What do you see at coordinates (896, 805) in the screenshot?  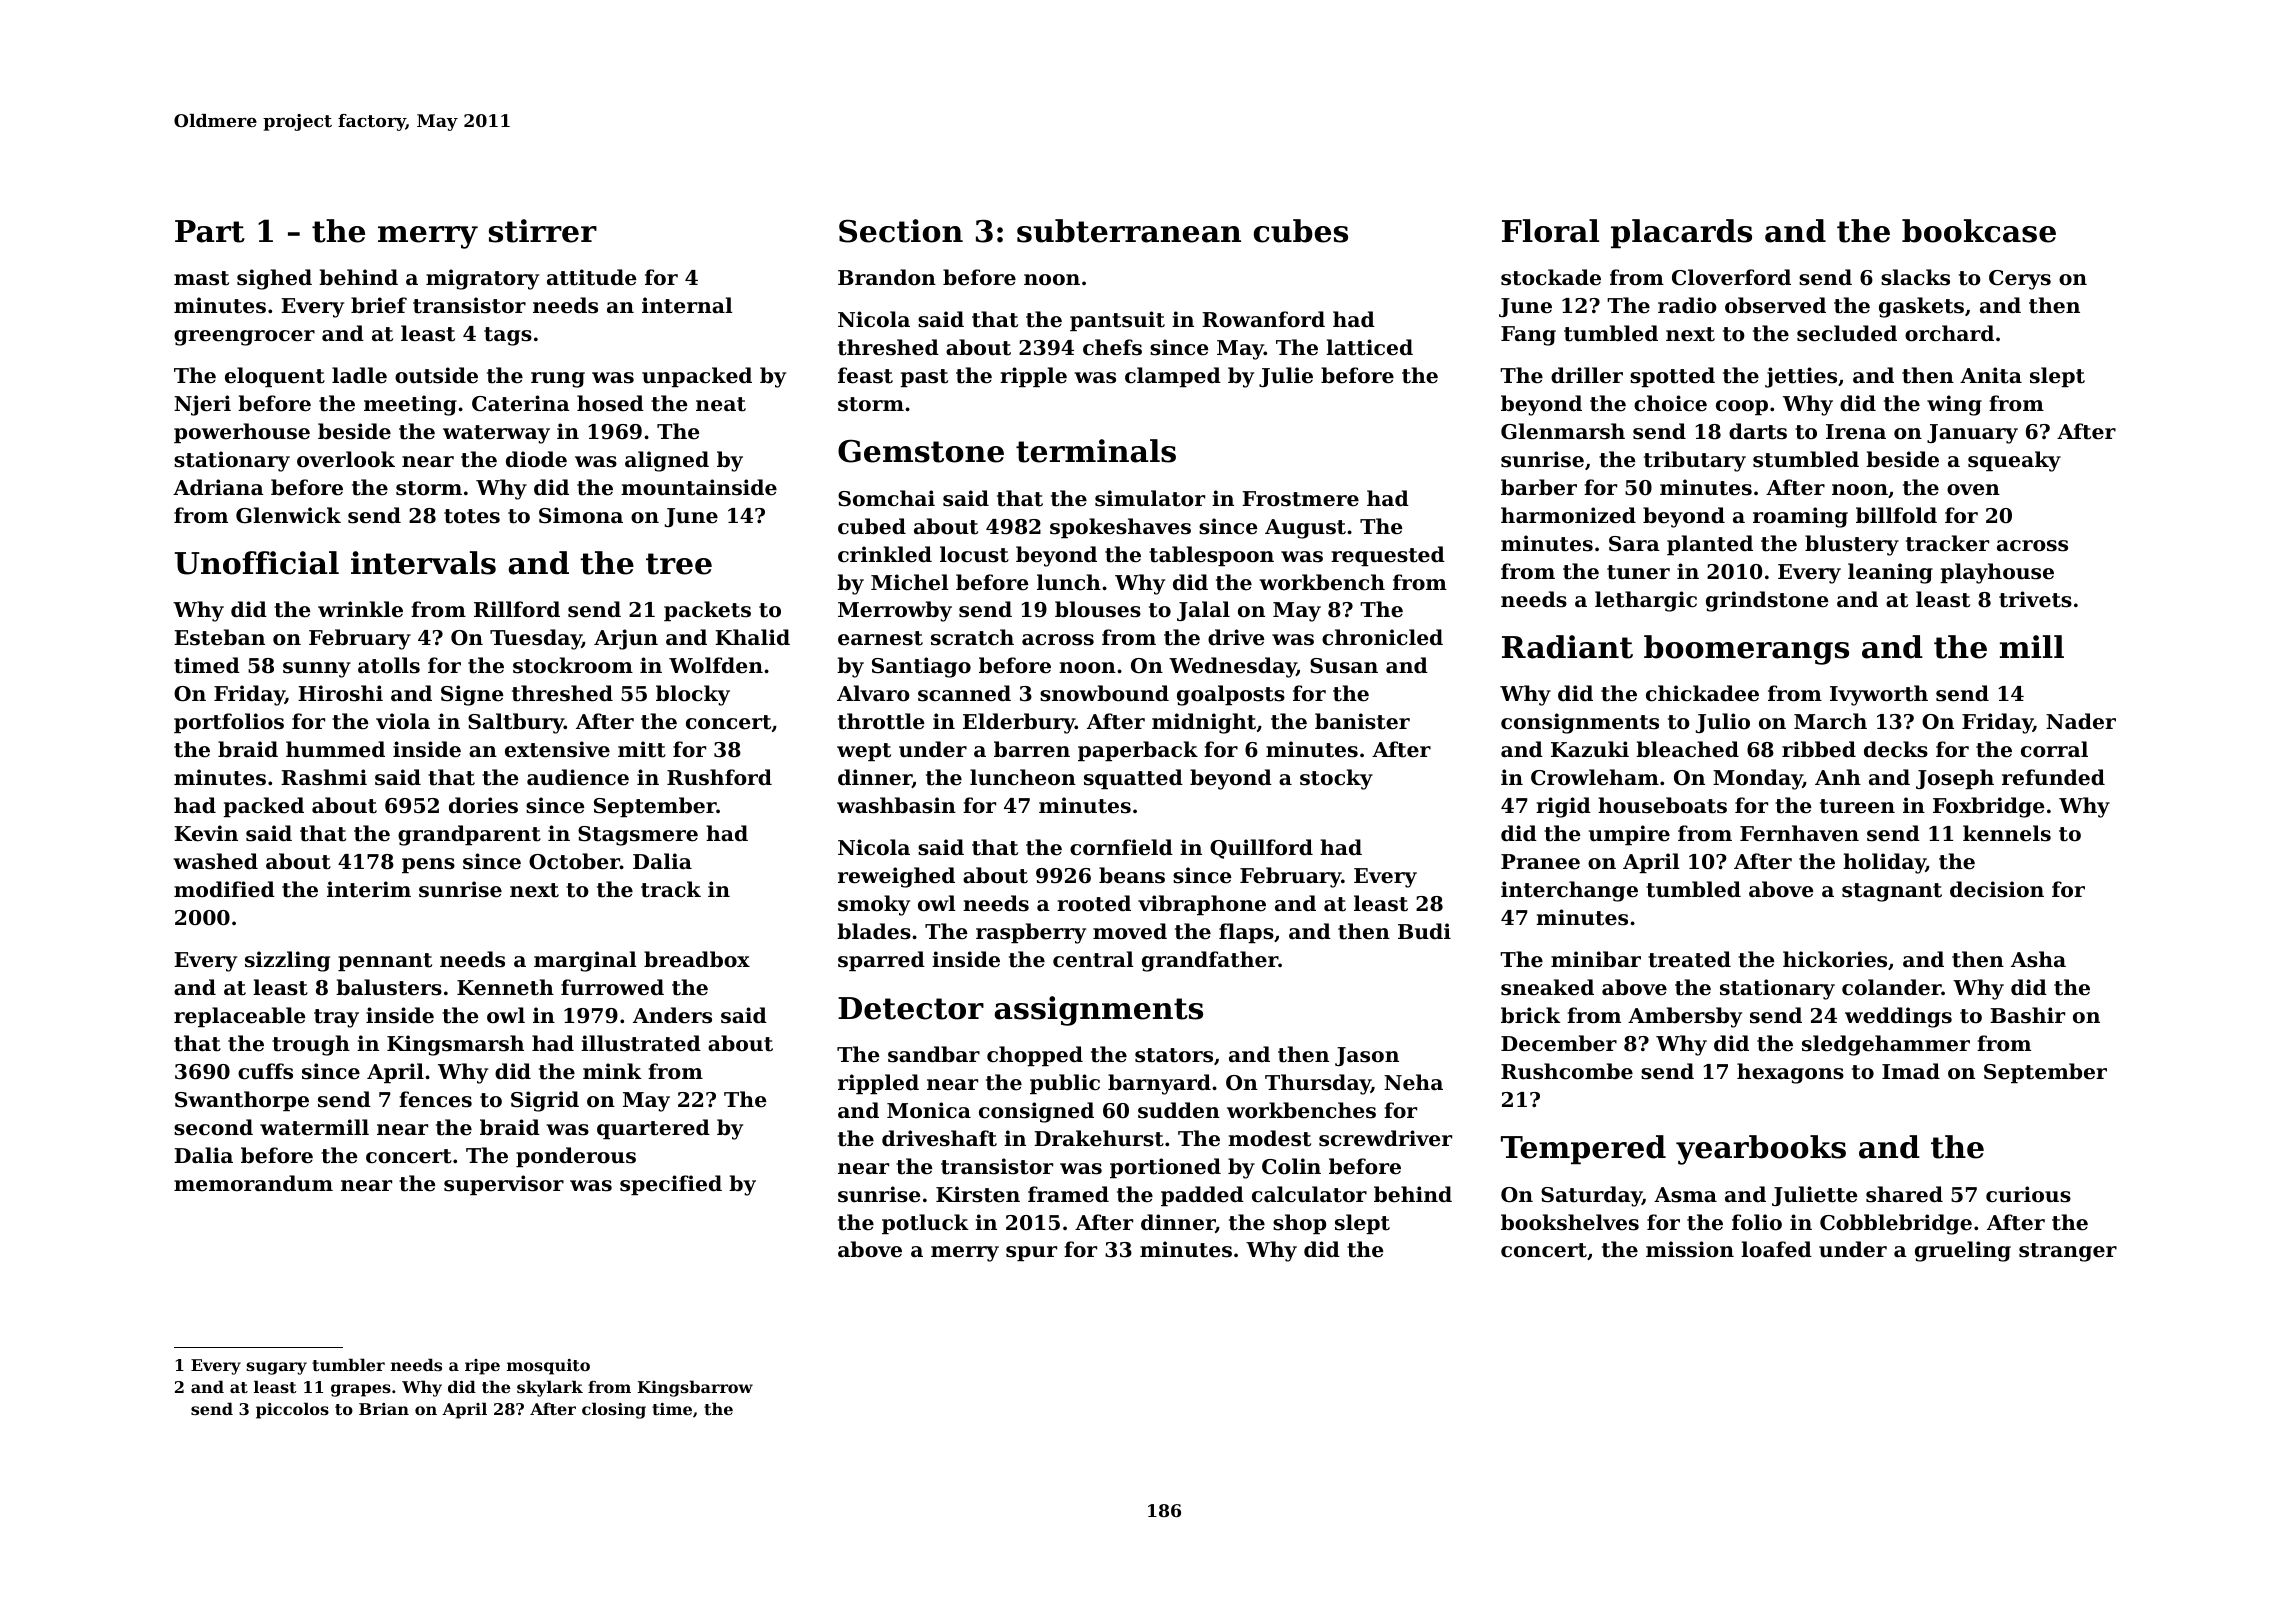 I see `washbasin` at bounding box center [896, 805].
